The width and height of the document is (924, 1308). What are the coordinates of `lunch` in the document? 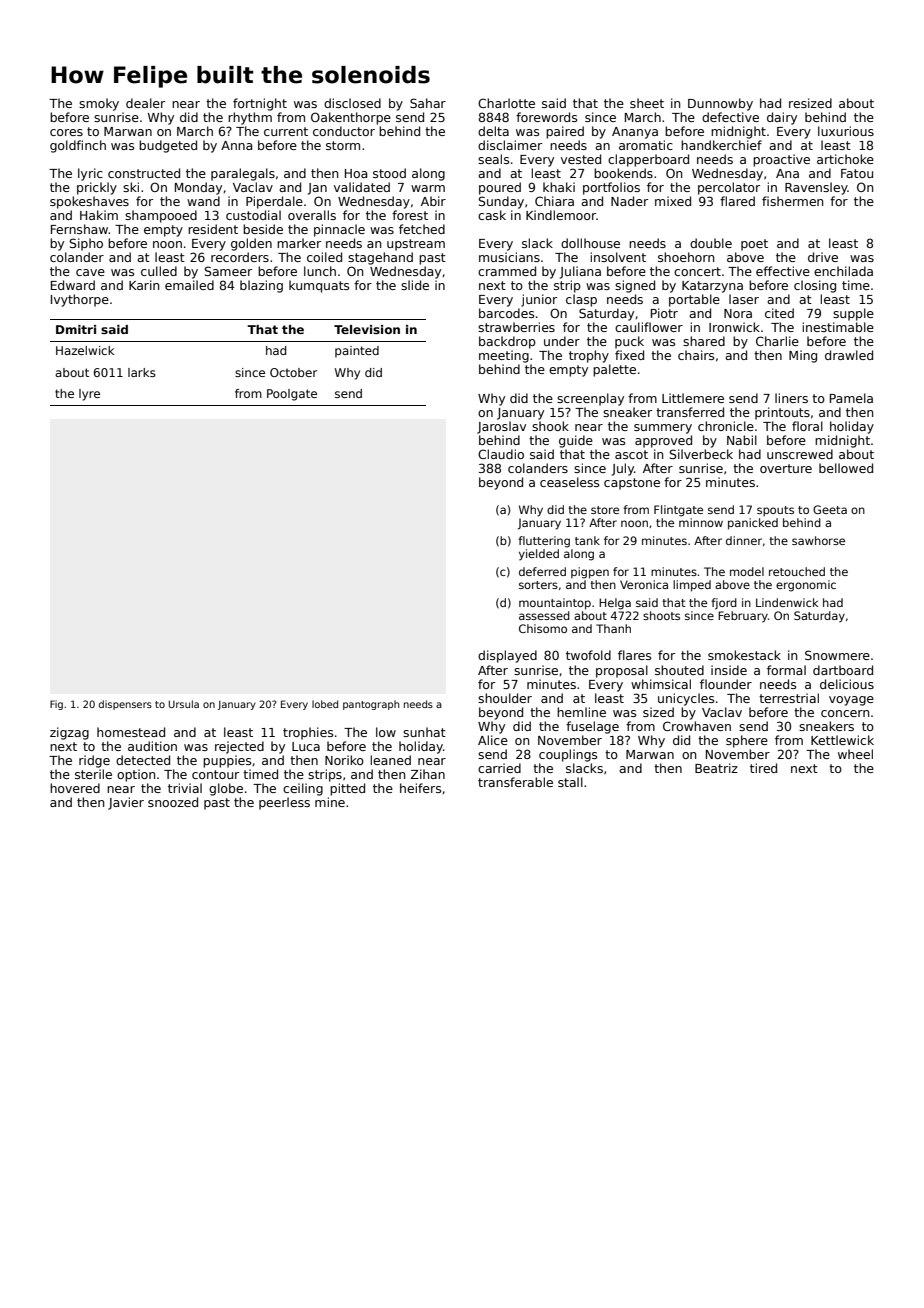 It's located at (320, 271).
